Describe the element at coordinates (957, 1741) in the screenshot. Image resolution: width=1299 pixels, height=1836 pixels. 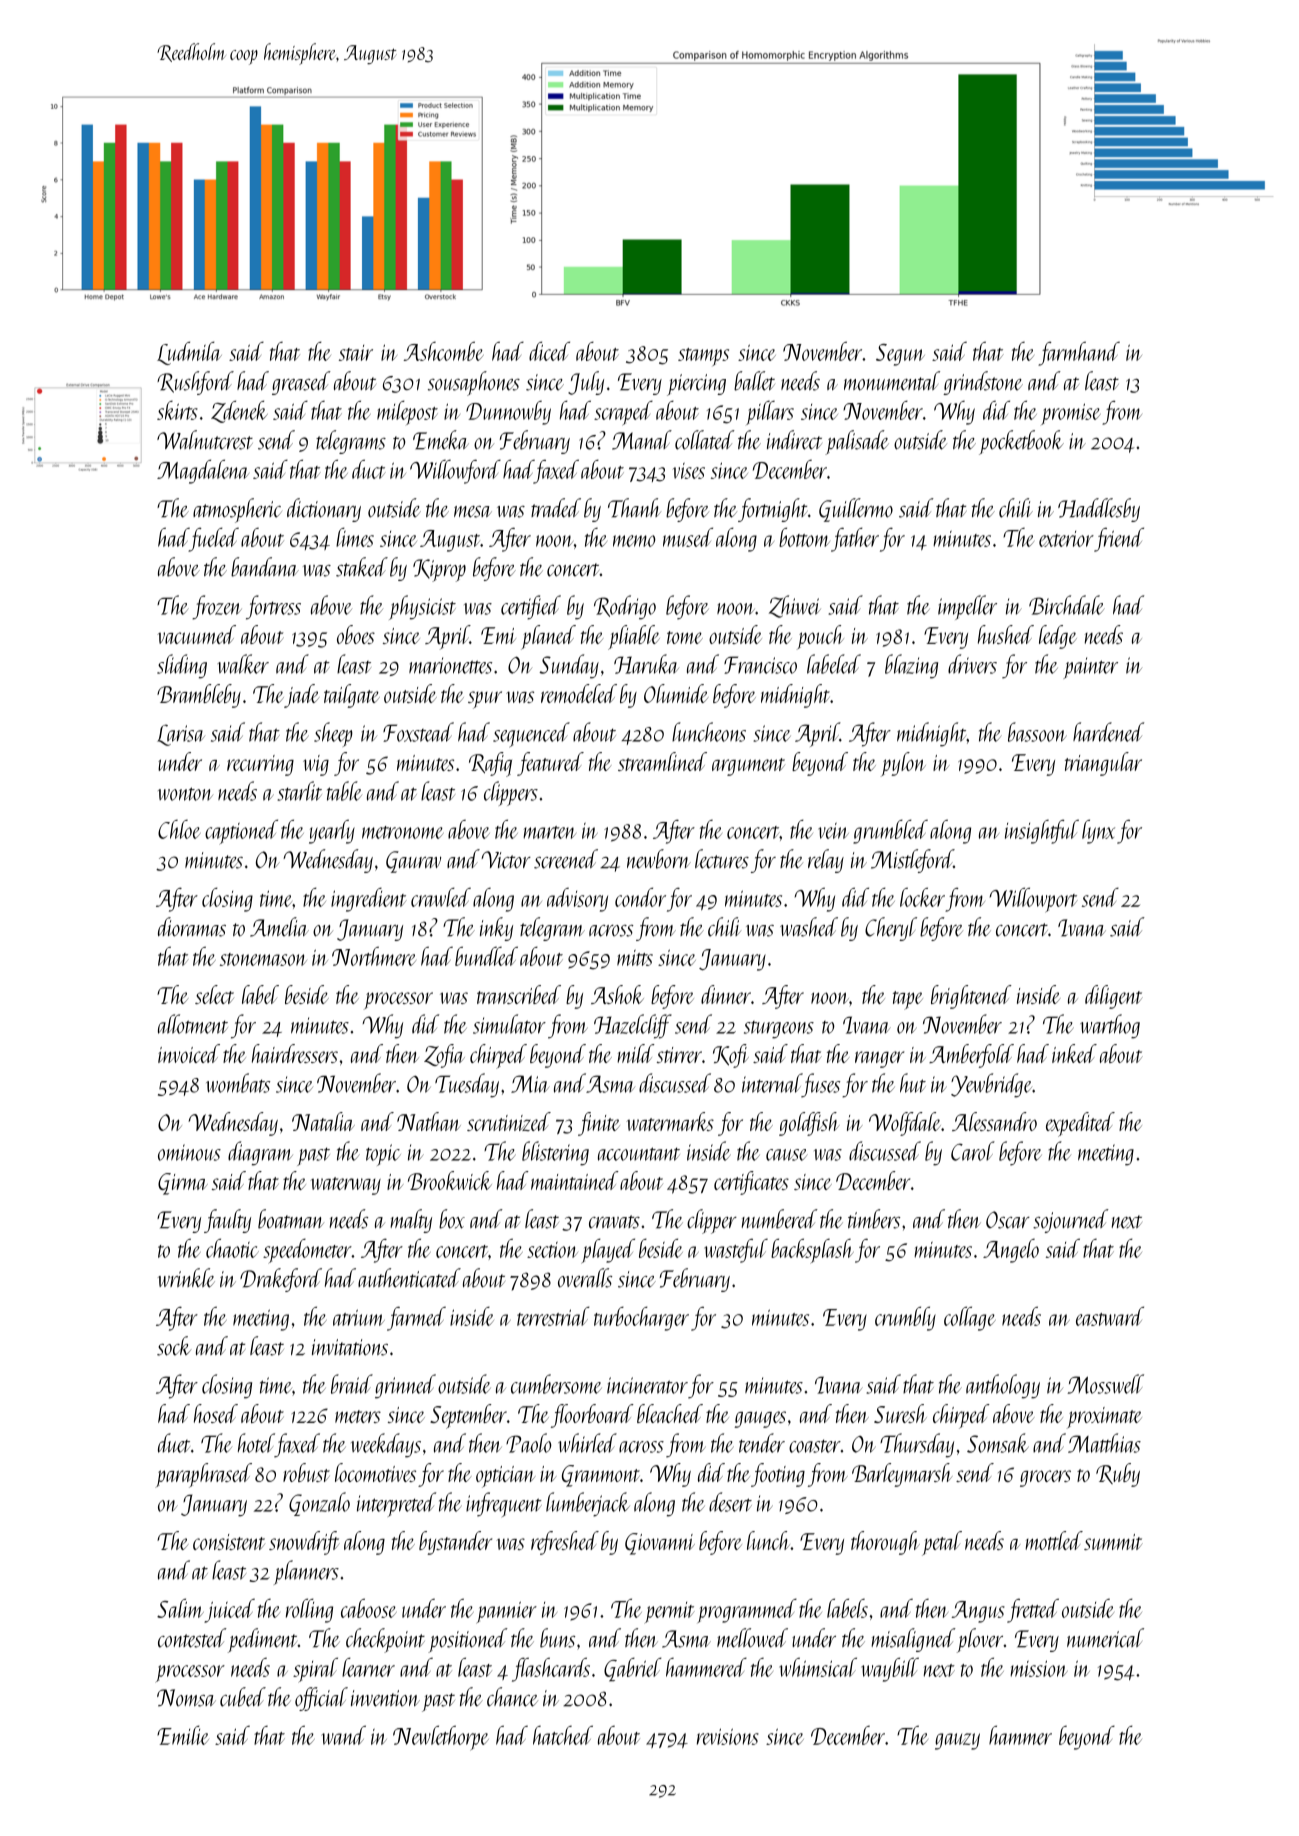
I see `gauzy` at that location.
